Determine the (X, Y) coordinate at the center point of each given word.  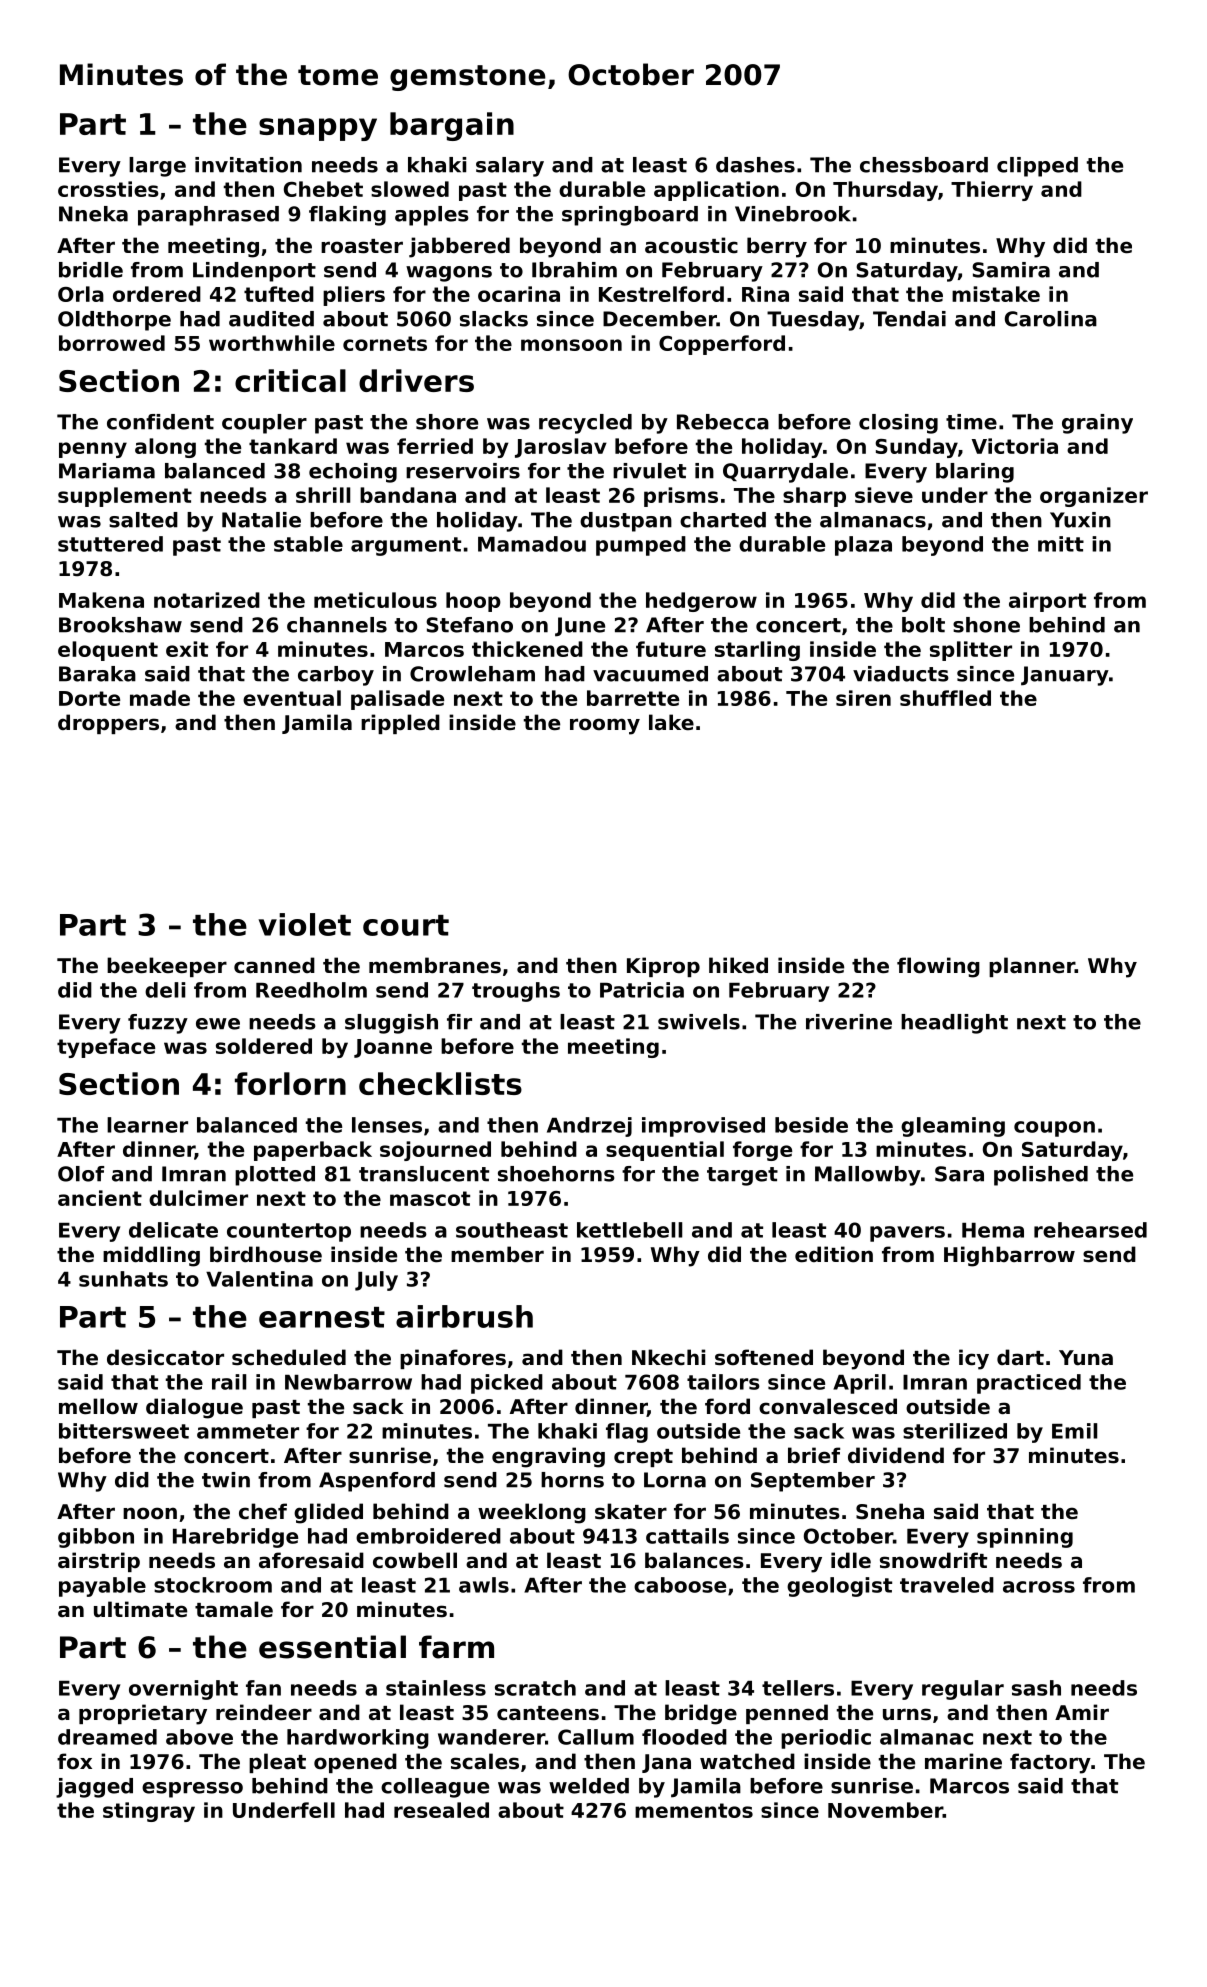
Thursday (885, 191)
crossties (108, 189)
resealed (441, 1810)
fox (74, 1761)
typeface (106, 1048)
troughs (516, 992)
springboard (630, 216)
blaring (975, 473)
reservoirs (463, 471)
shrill (323, 495)
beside (811, 1125)
